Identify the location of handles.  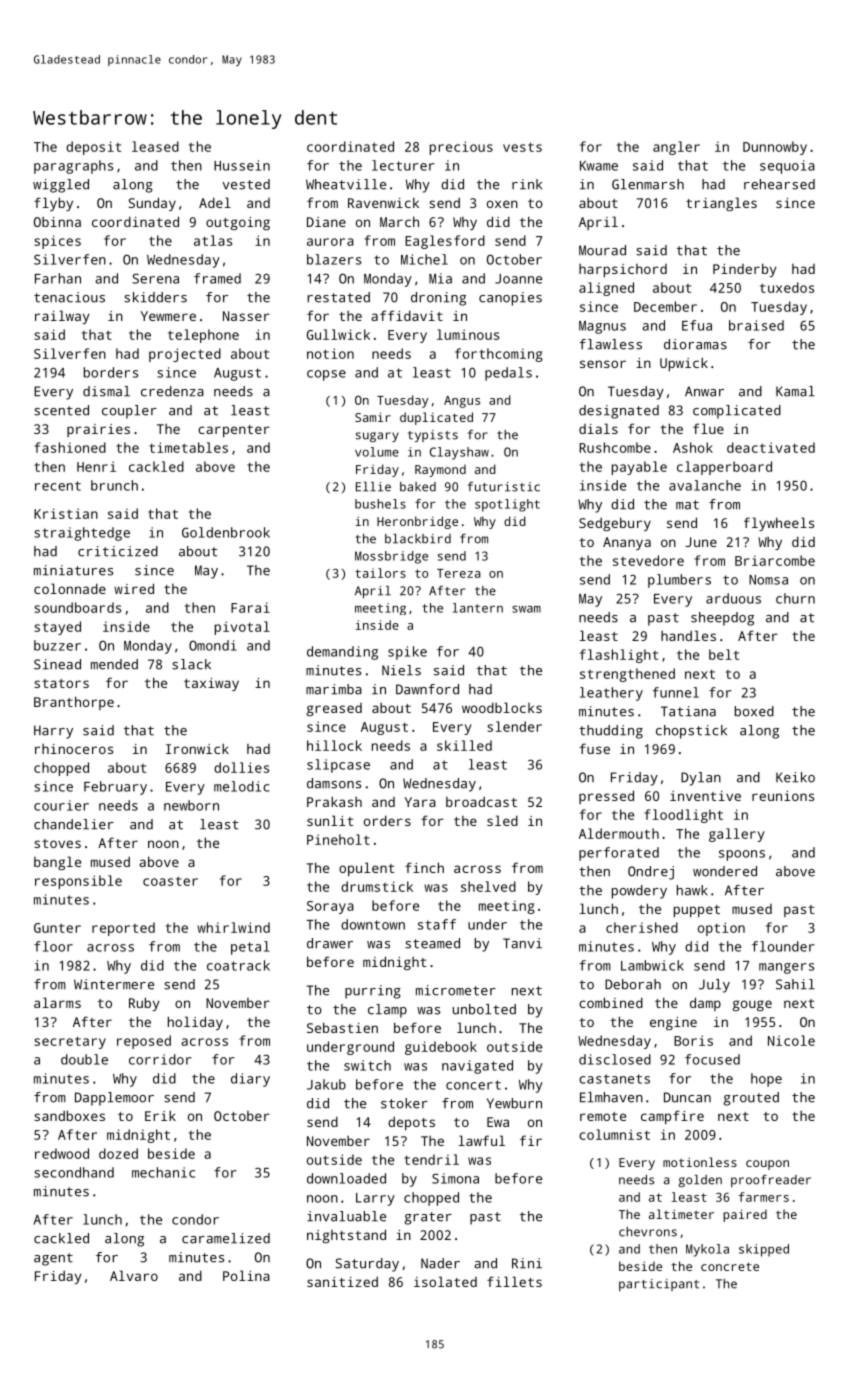
(688, 635).
